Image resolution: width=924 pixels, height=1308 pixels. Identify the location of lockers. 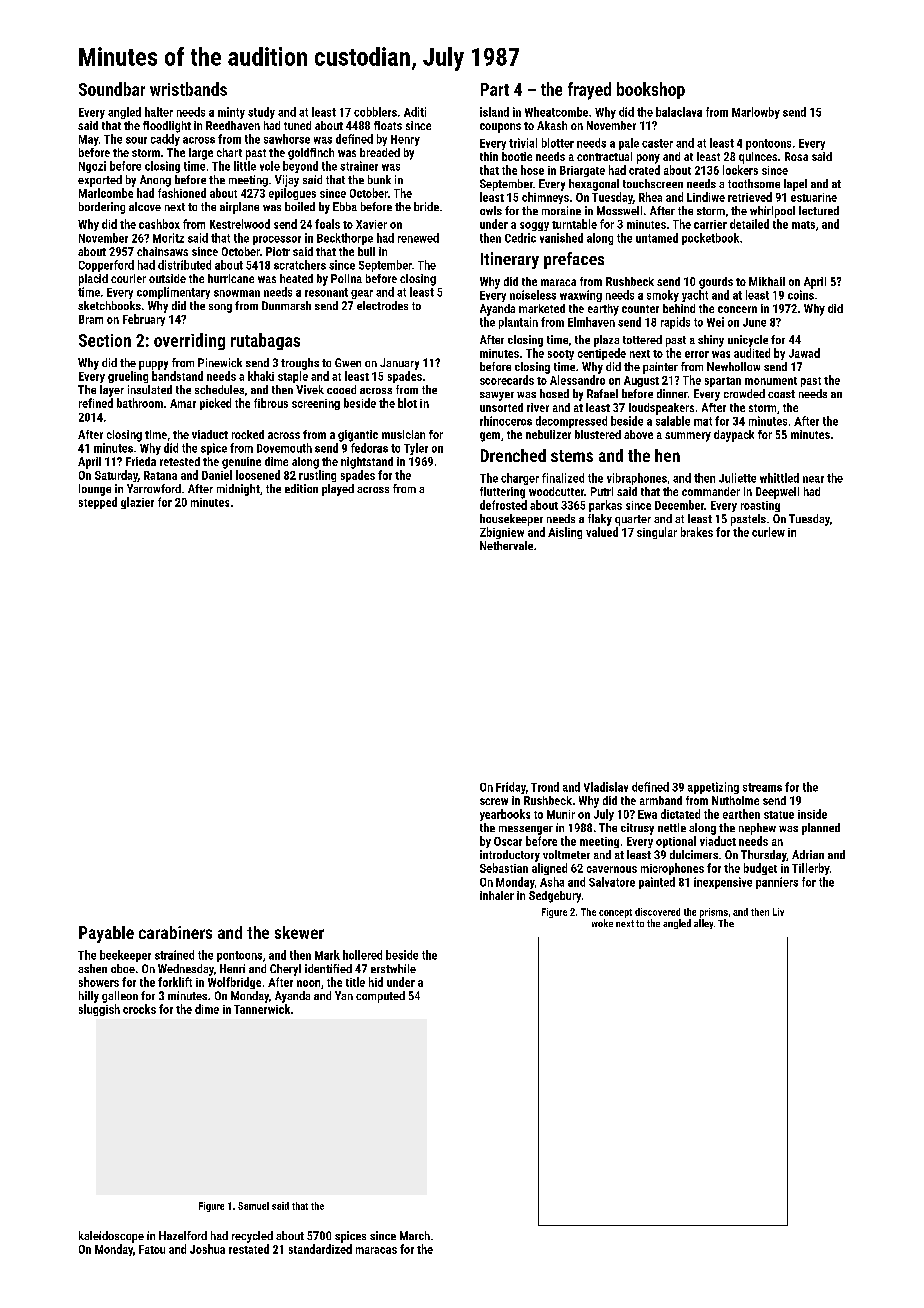
(740, 170).
